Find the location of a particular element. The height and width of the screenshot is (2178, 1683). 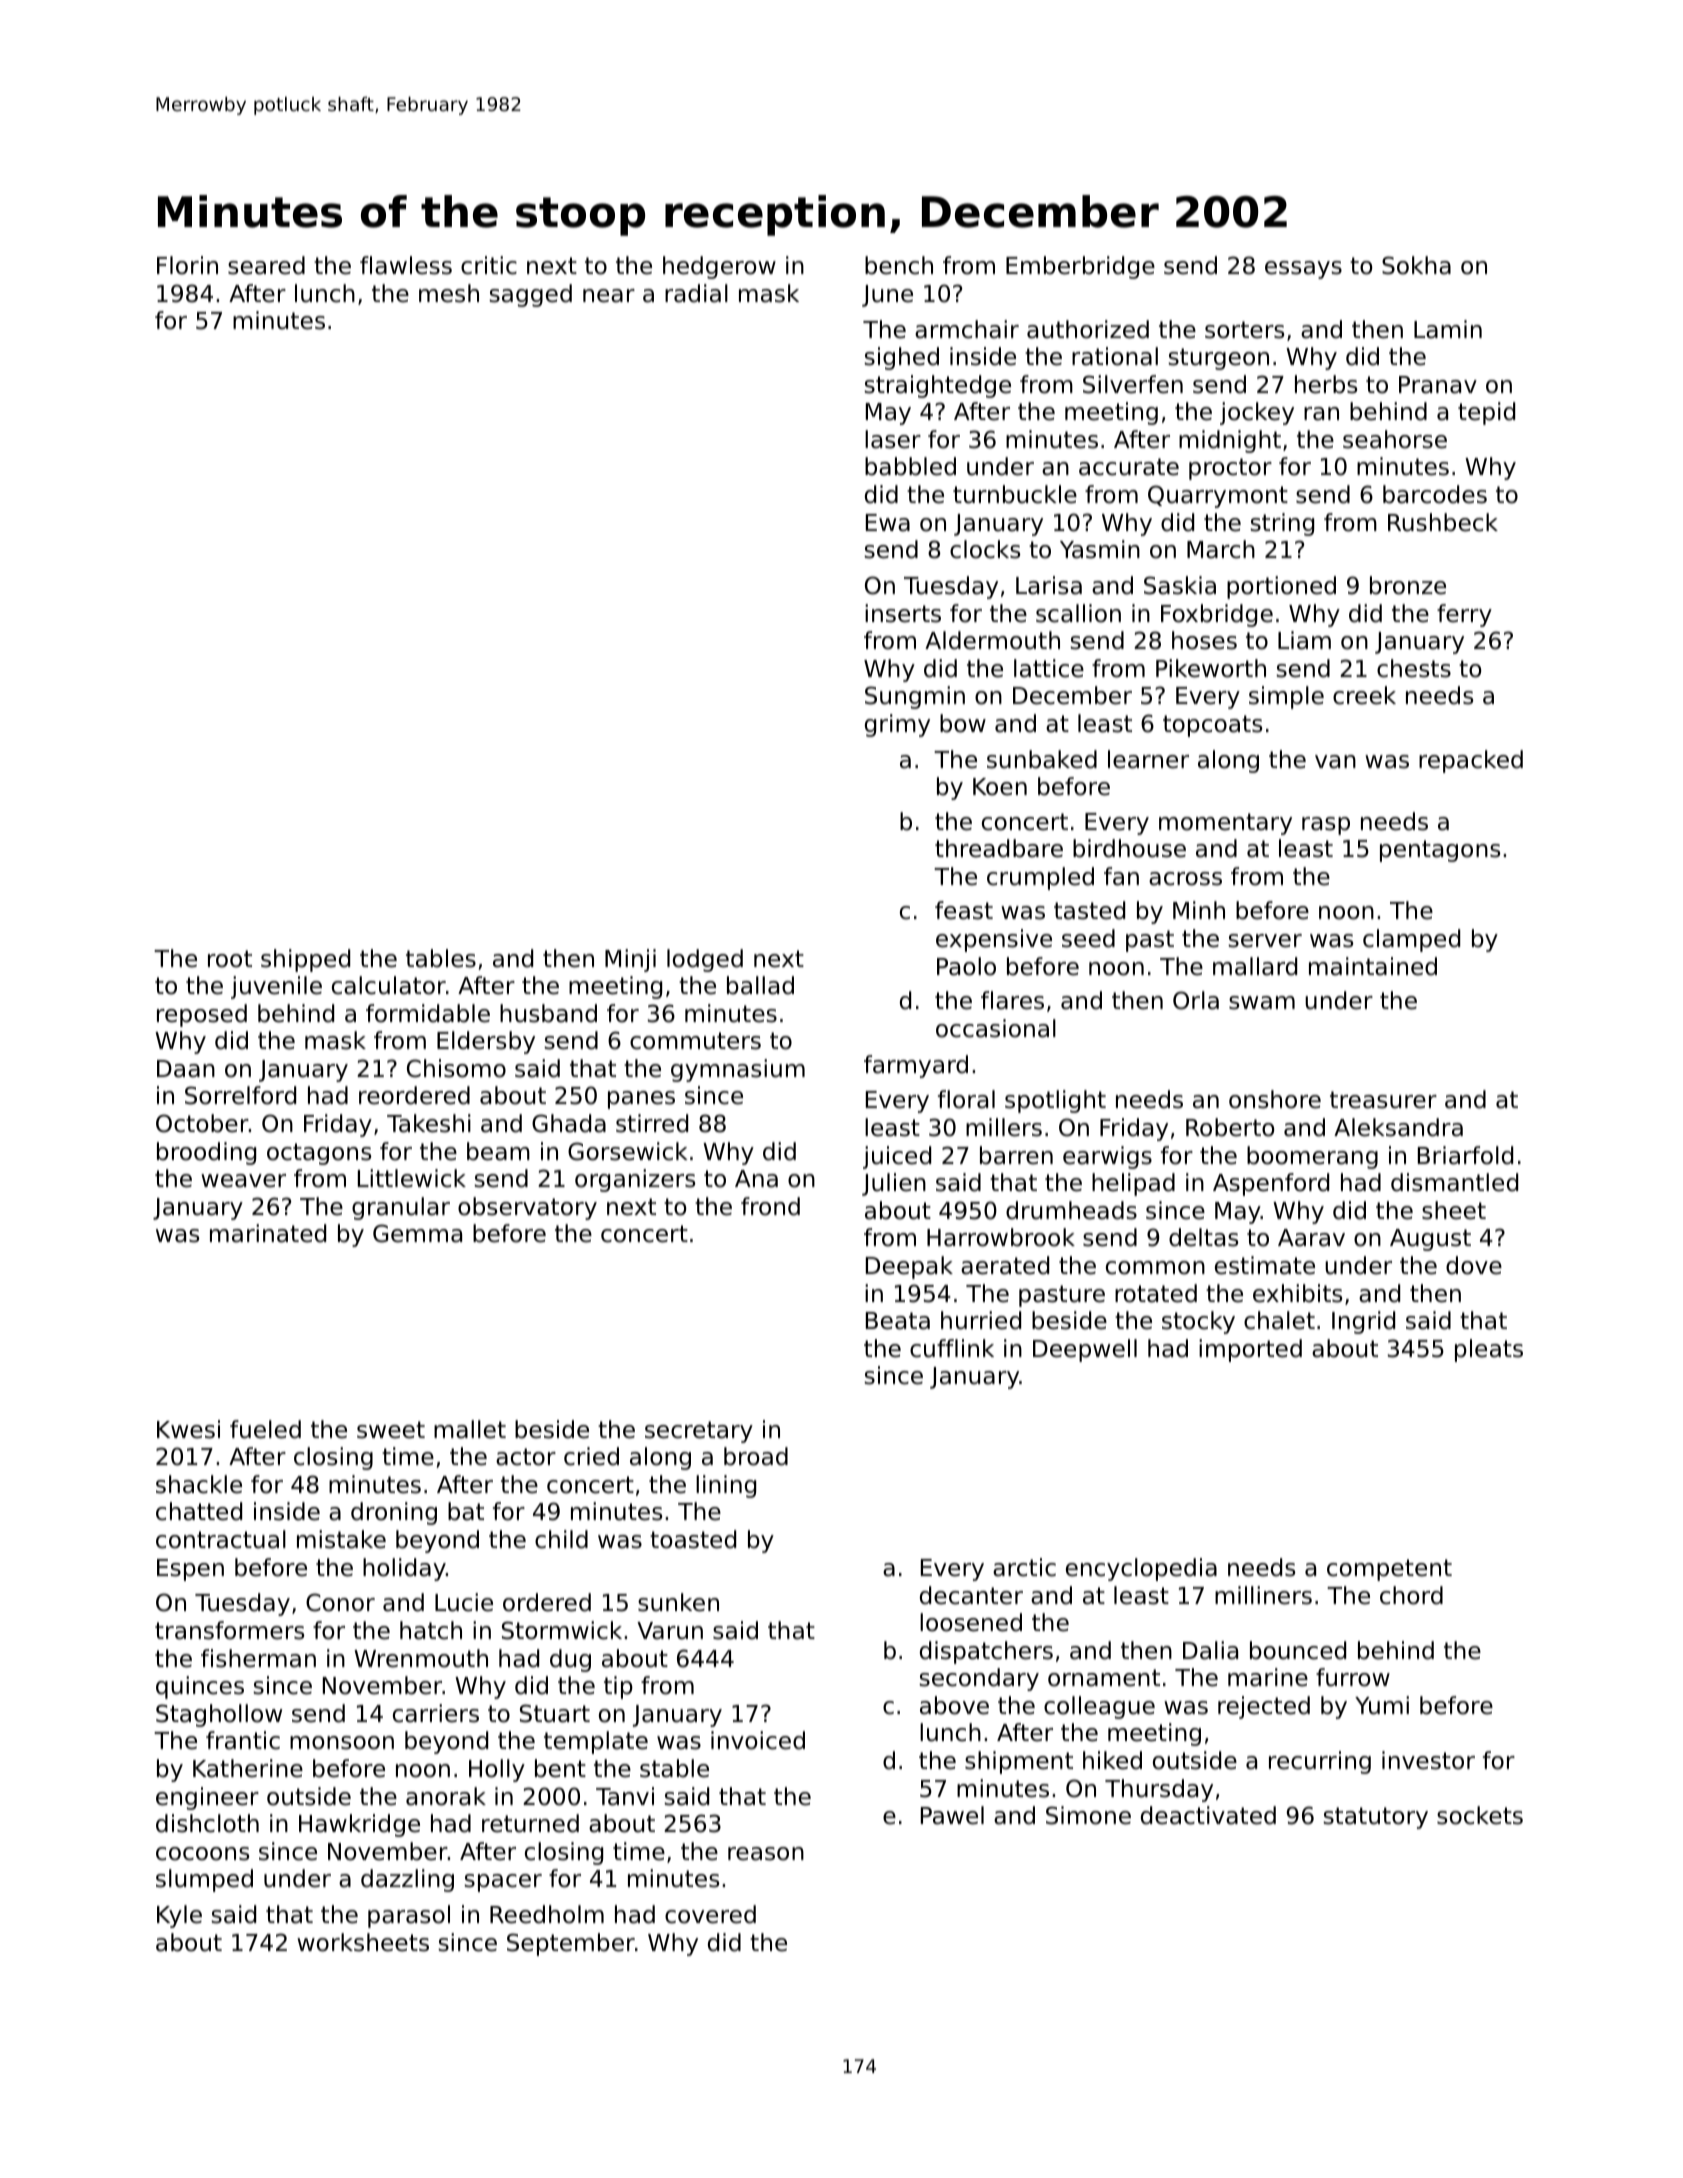

covered is located at coordinates (710, 1914).
